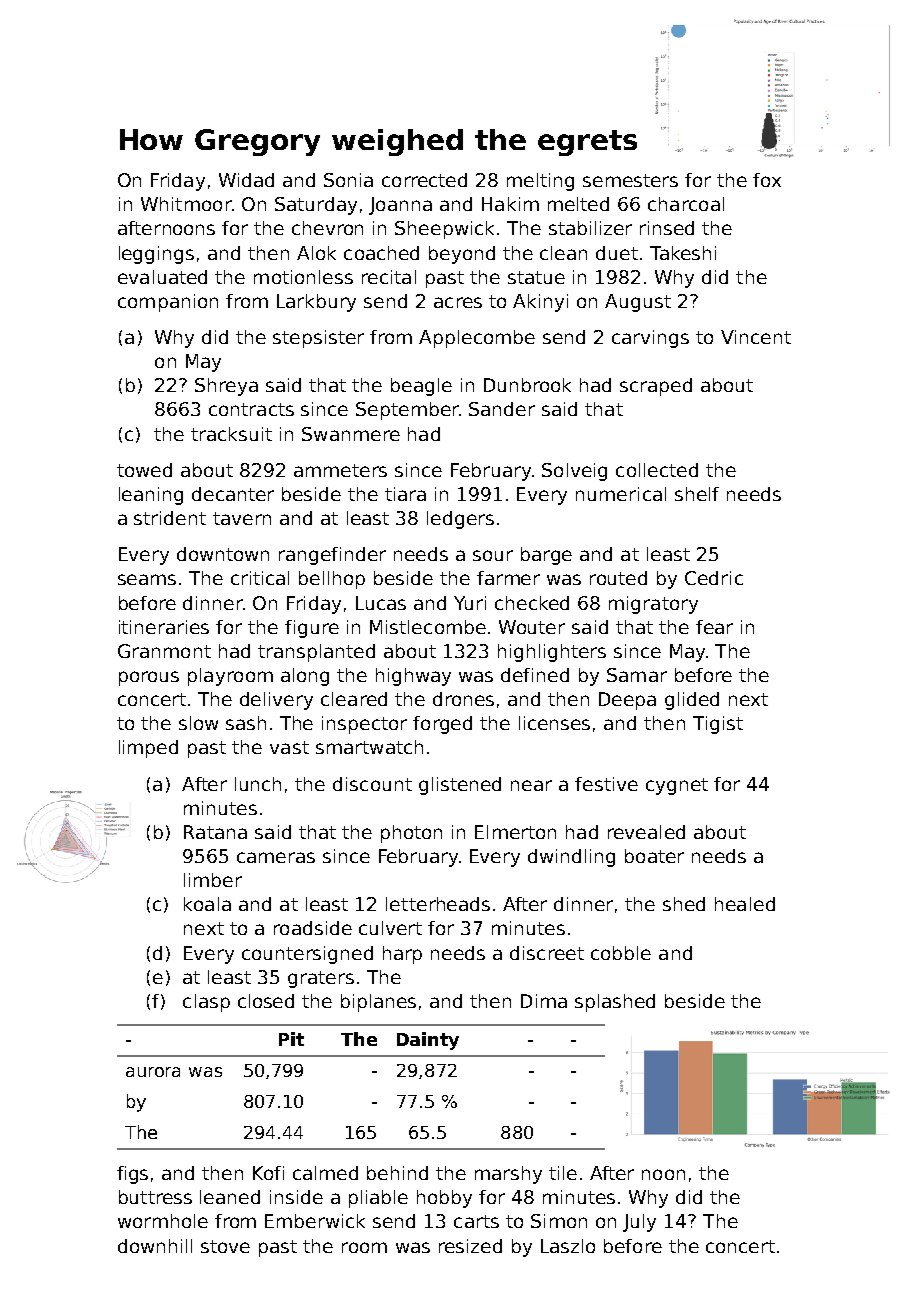 Image resolution: width=908 pixels, height=1316 pixels. What do you see at coordinates (289, 747) in the screenshot?
I see `vast` at bounding box center [289, 747].
